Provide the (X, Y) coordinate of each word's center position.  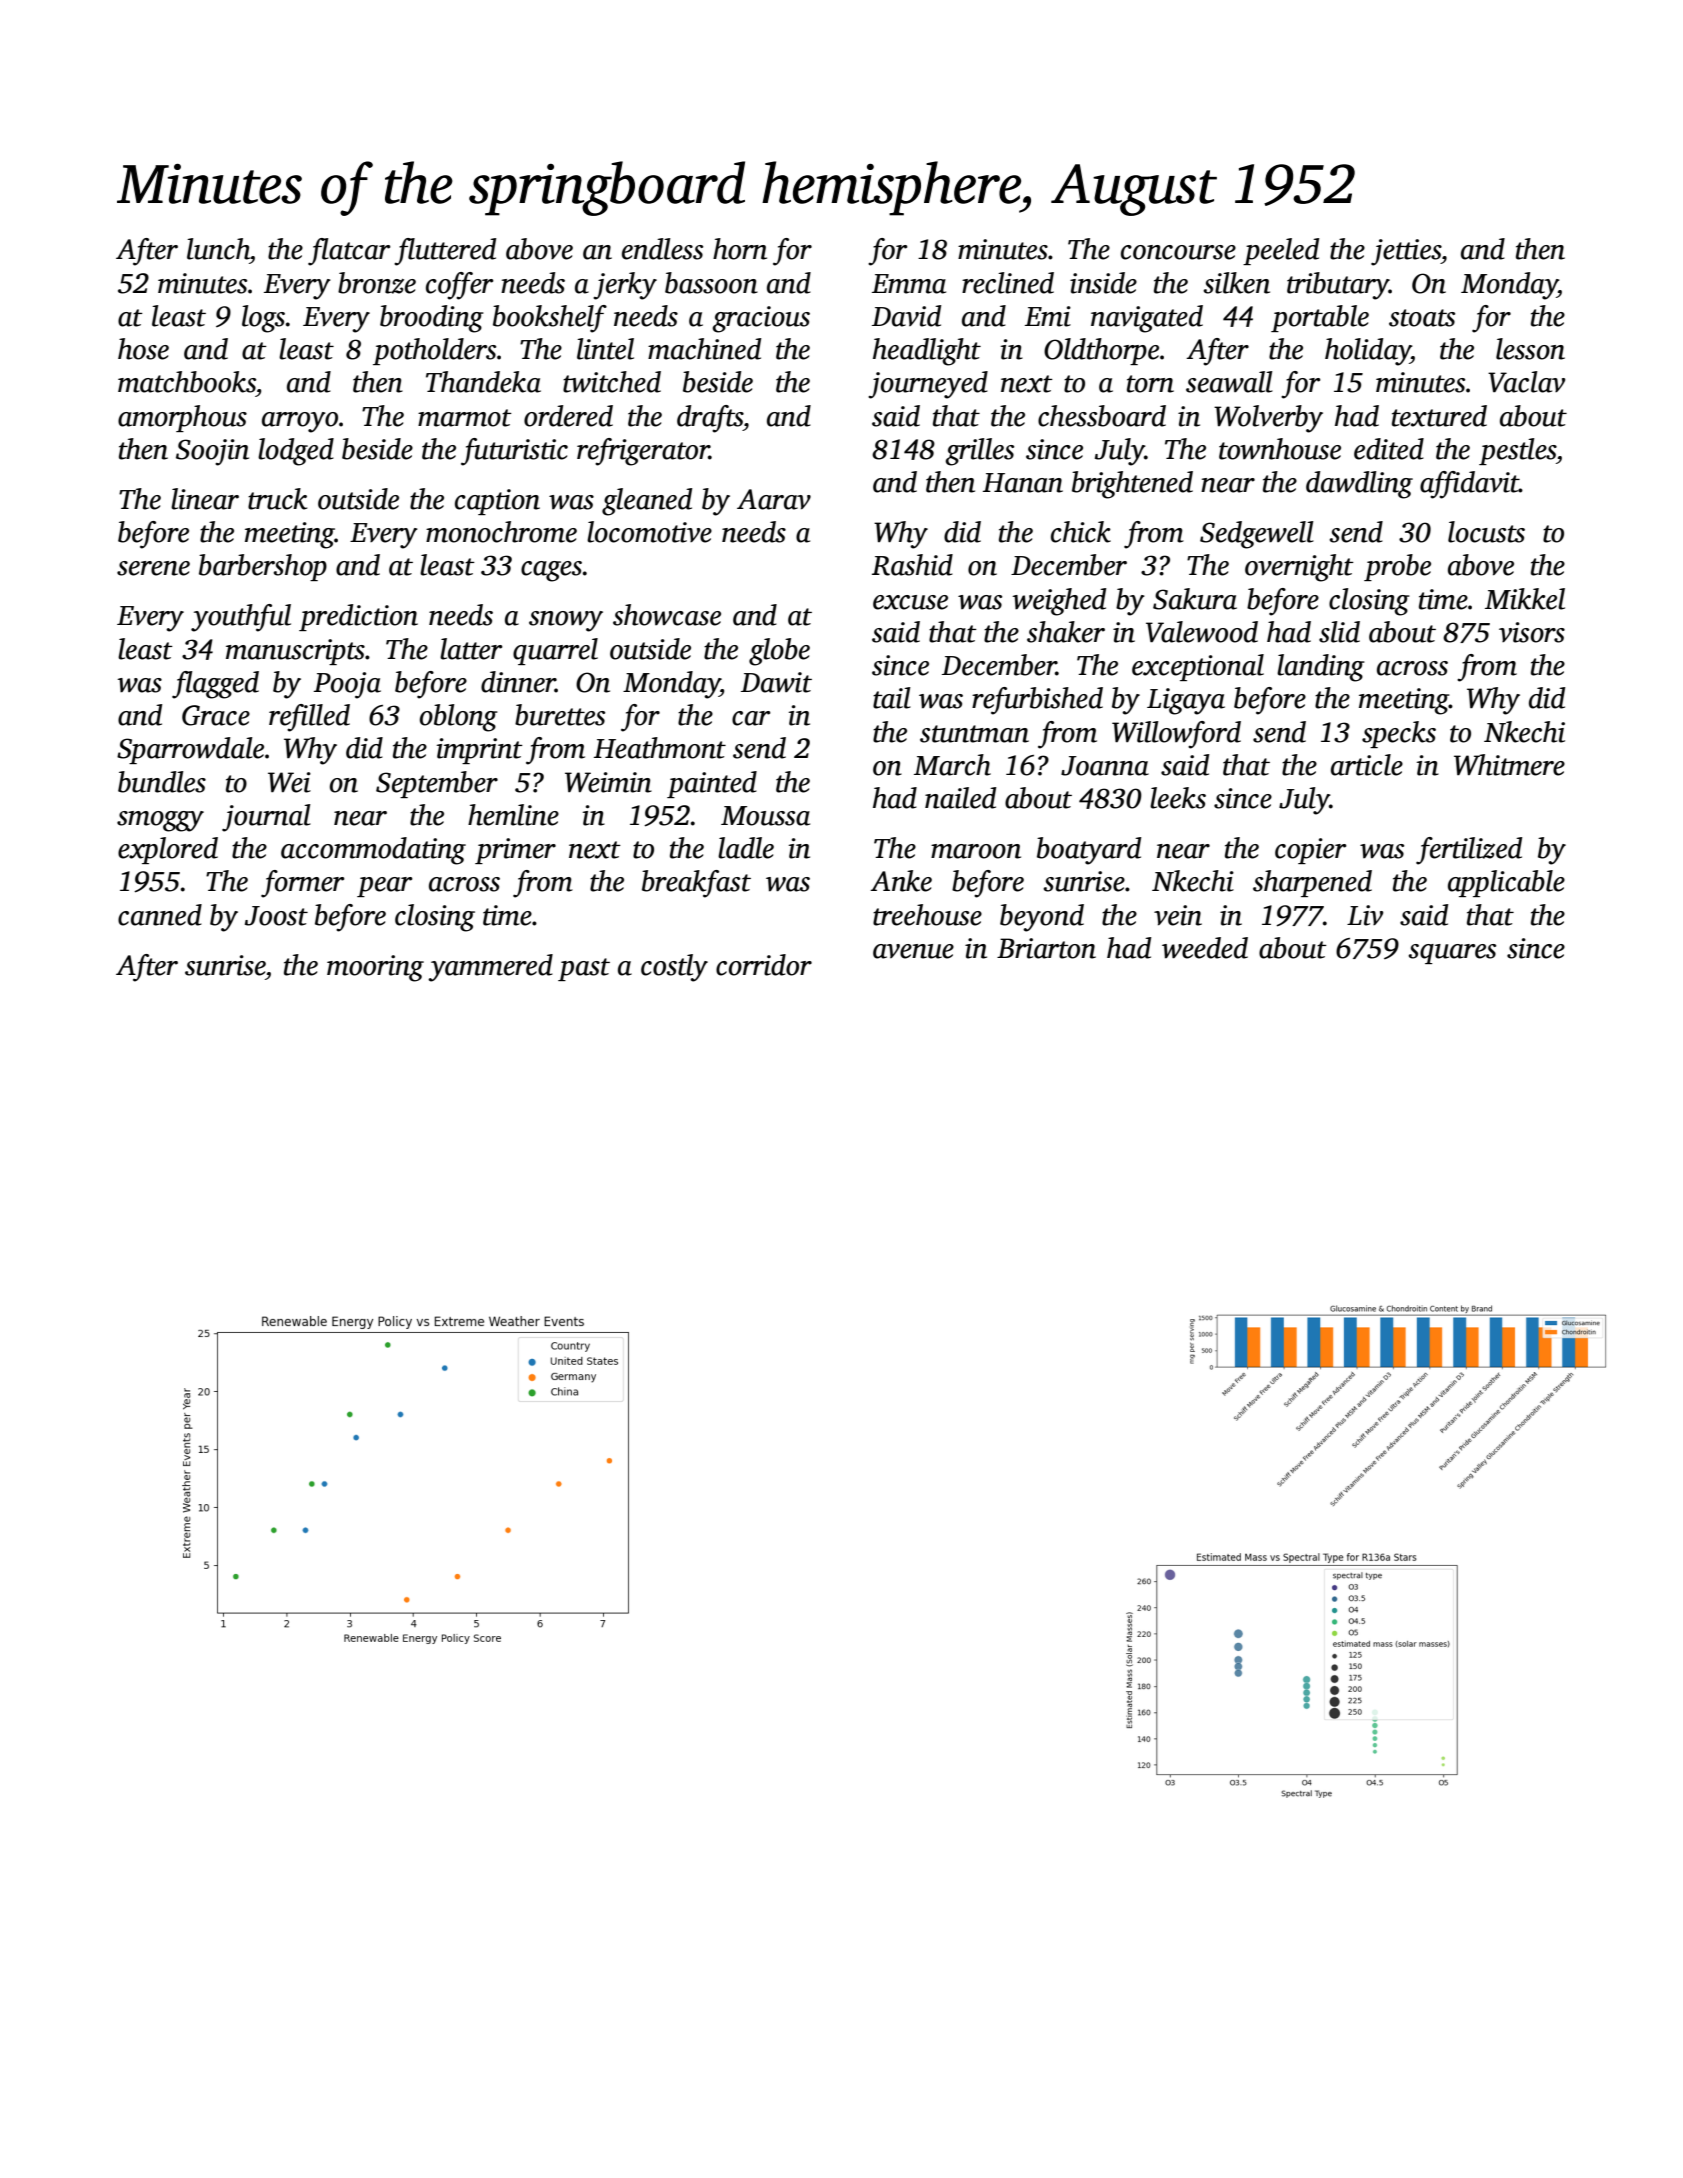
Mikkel (1525, 599)
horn (740, 249)
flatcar (349, 252)
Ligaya (1186, 701)
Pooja (347, 685)
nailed (960, 798)
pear (385, 887)
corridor (764, 965)
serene (153, 568)
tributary (1338, 286)
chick (1081, 532)
